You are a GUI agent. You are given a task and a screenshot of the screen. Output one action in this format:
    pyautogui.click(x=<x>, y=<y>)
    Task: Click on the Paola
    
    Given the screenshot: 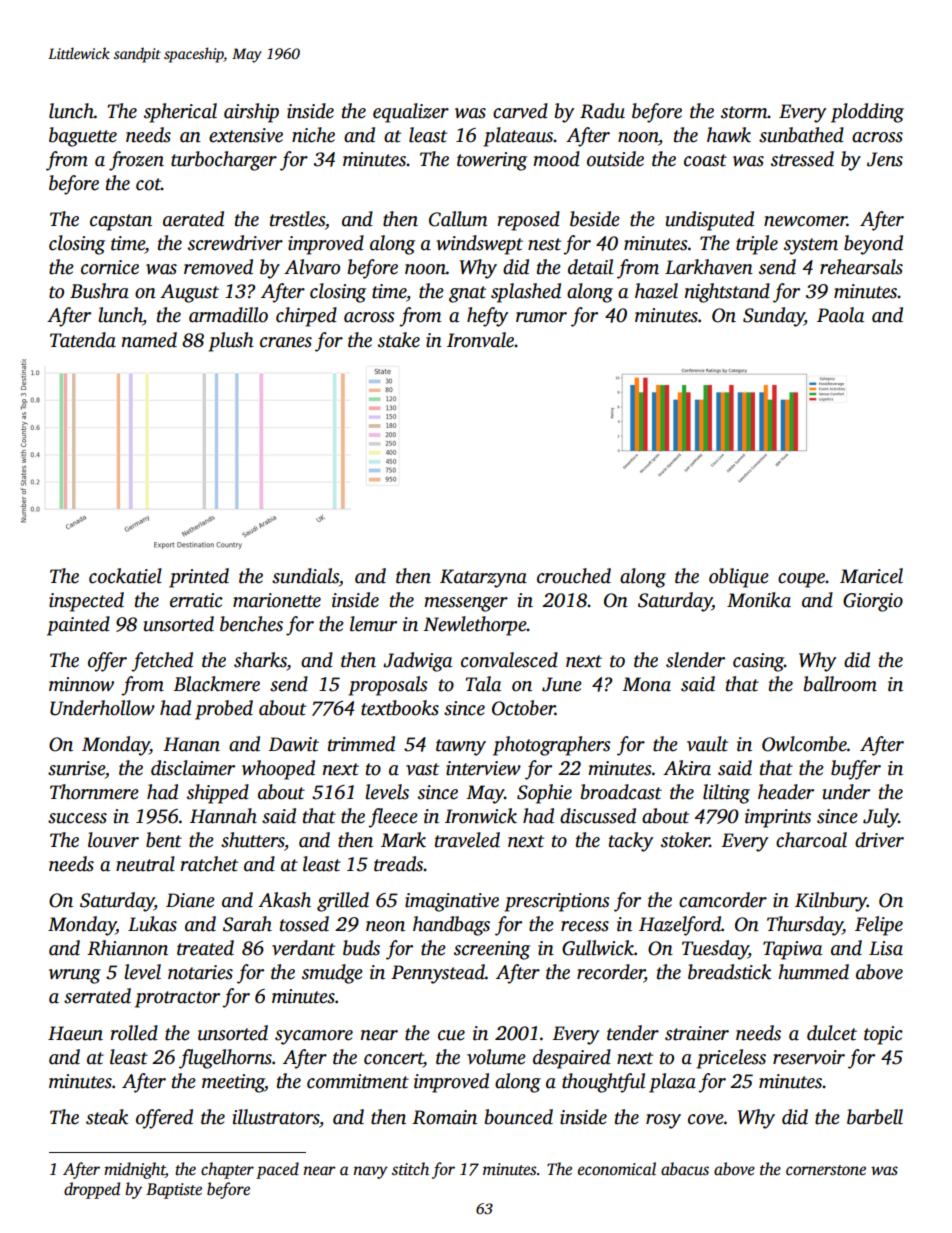 What is the action you would take?
    pyautogui.click(x=840, y=315)
